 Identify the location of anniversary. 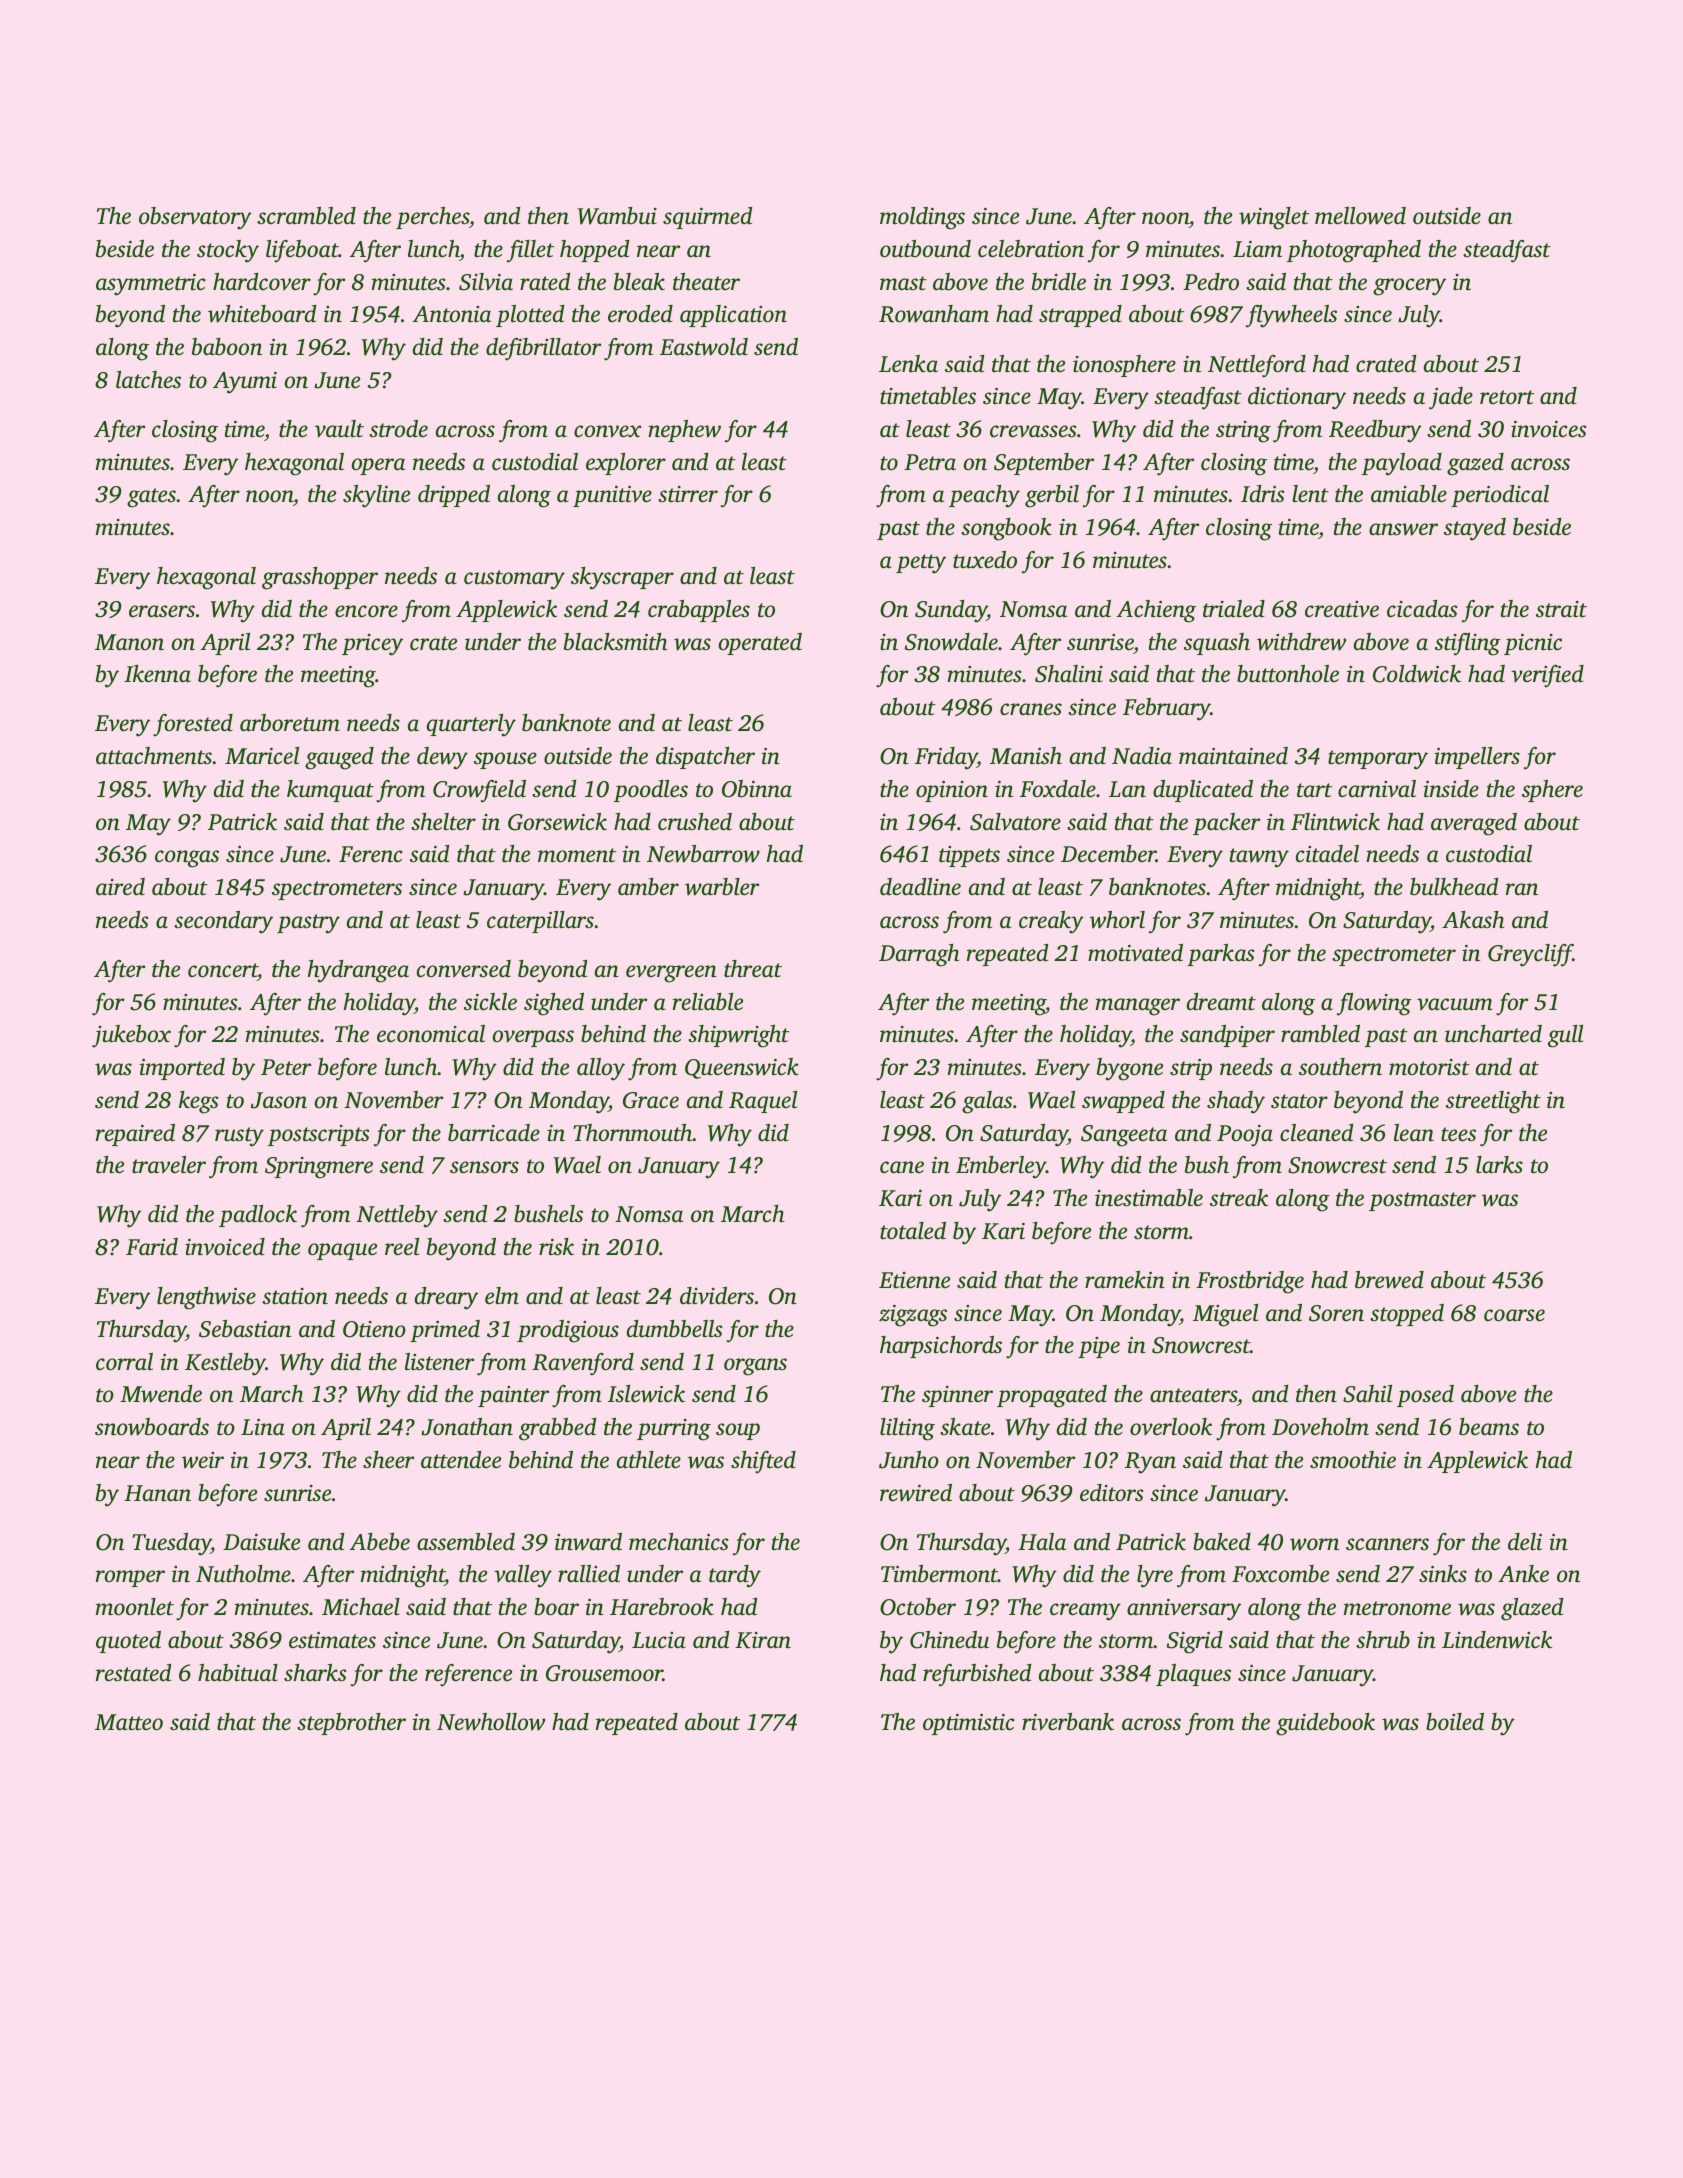
(1184, 1609).
